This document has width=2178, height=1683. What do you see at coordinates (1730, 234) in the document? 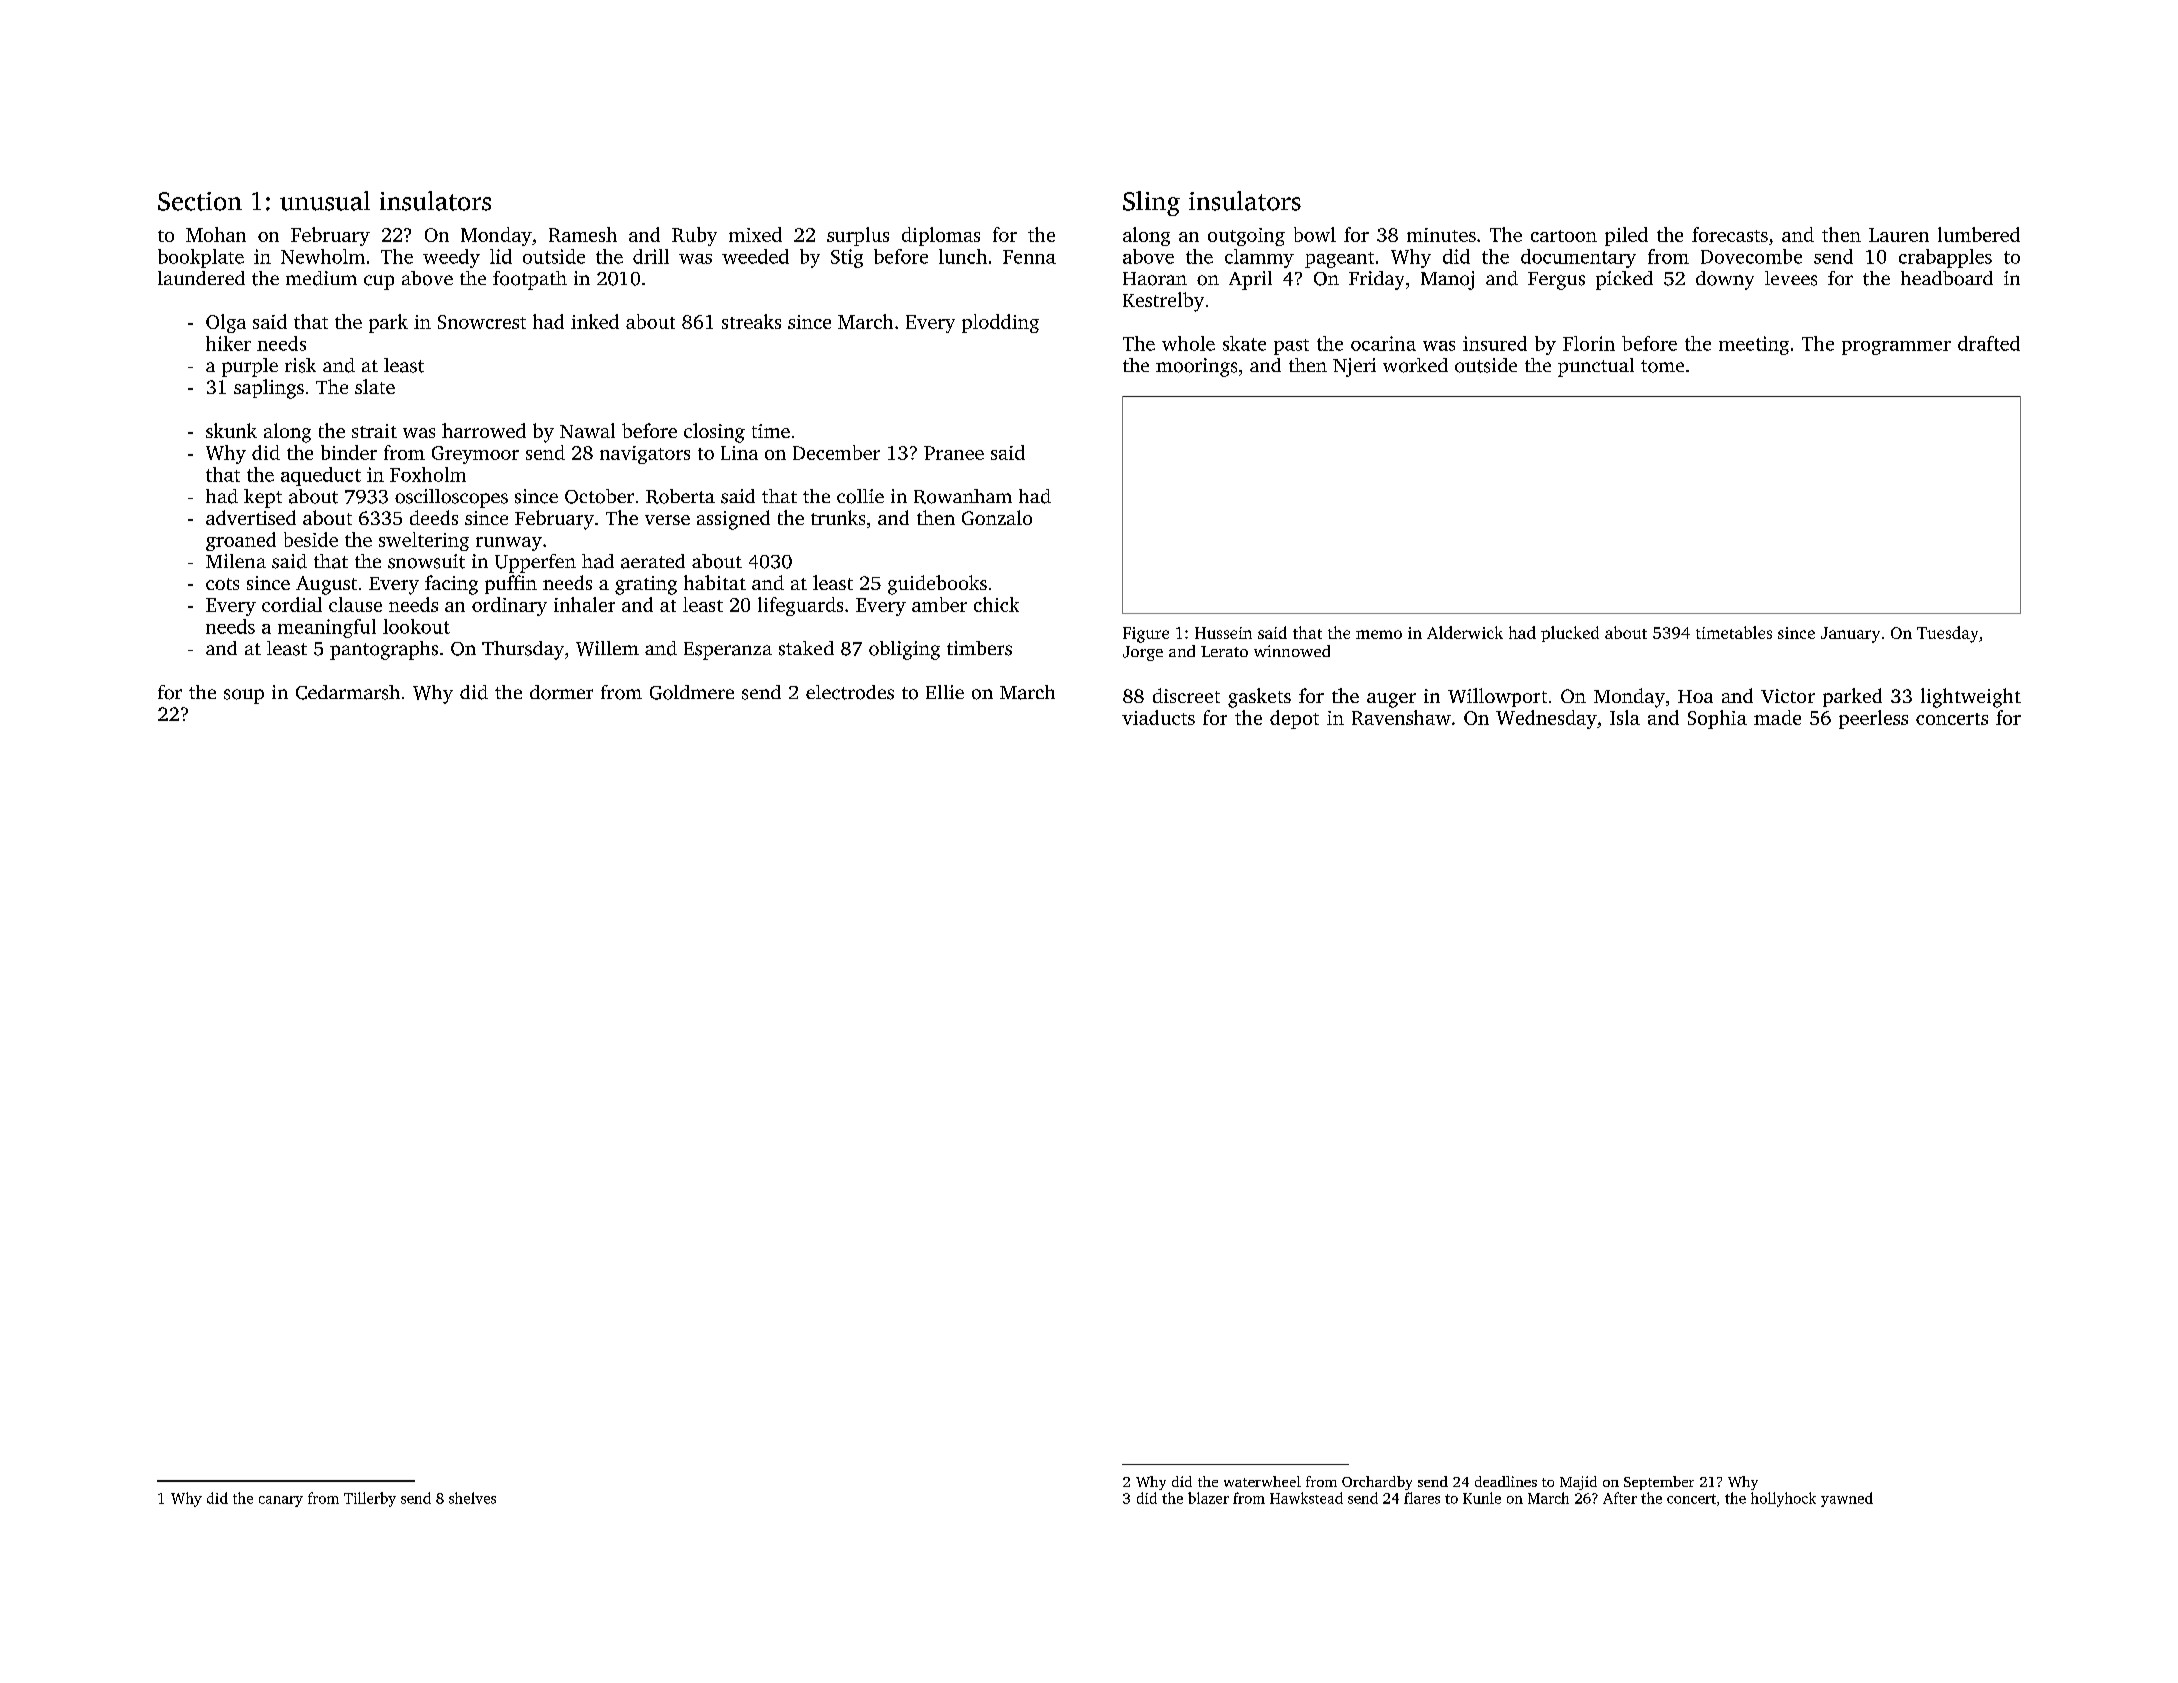
I see `forecasts` at bounding box center [1730, 234].
